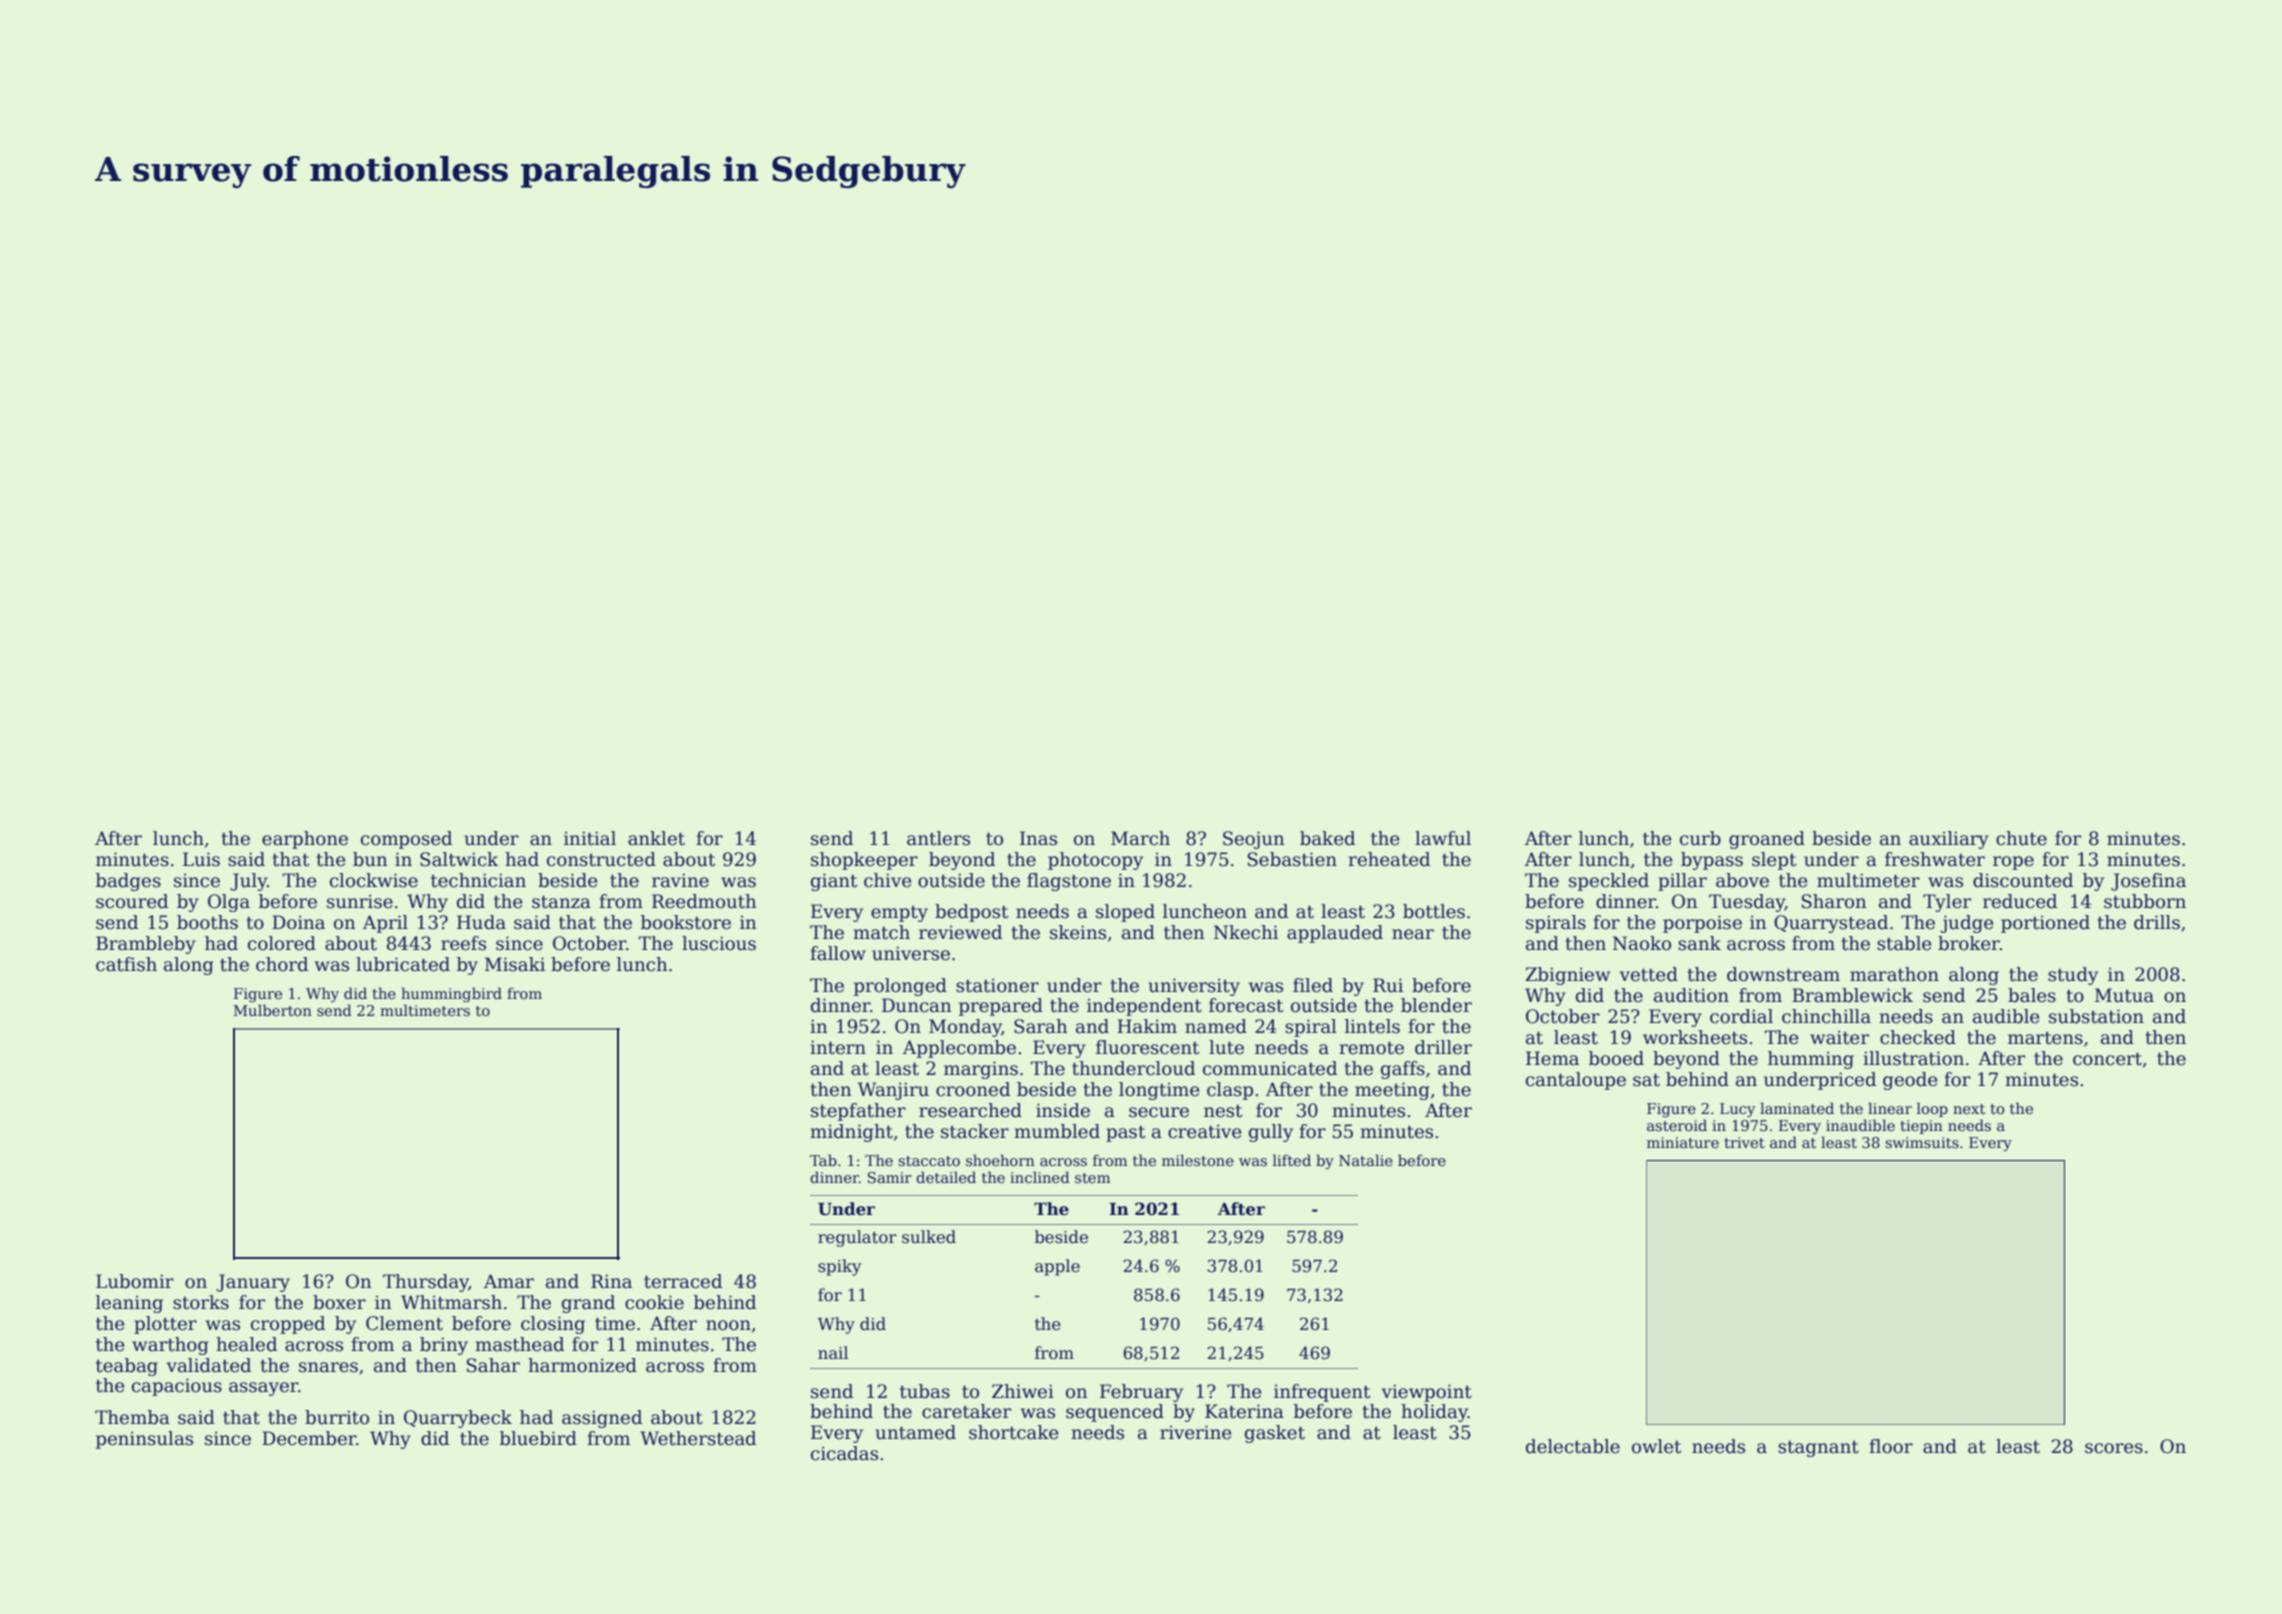 This screenshot has height=1614, width=2282. Describe the element at coordinates (1646, 1080) in the screenshot. I see `sat` at that location.
